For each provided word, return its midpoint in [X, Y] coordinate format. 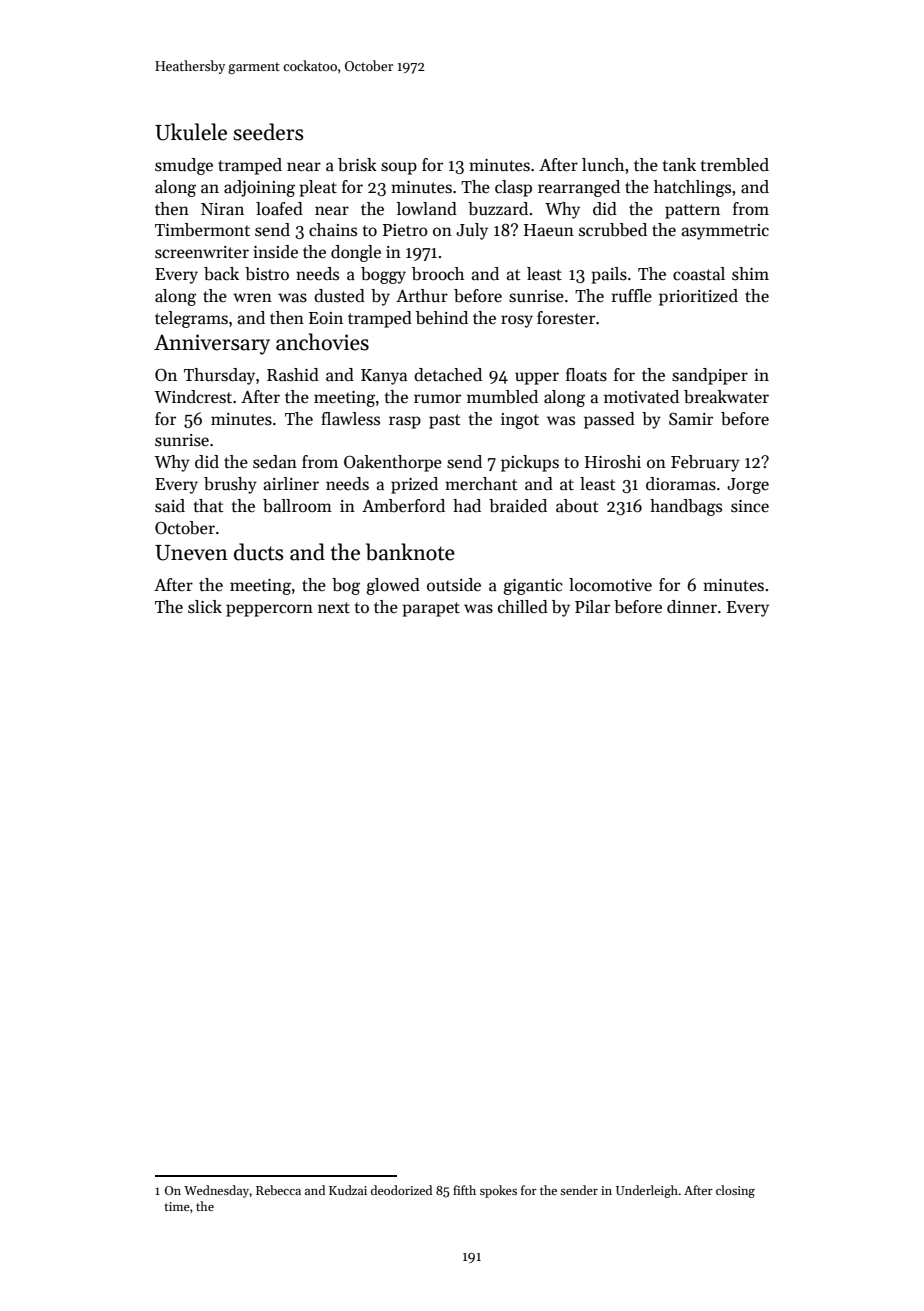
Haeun [549, 230]
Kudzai [348, 1190]
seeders [268, 132]
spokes [498, 1191]
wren [252, 298]
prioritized [698, 297]
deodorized [401, 1190]
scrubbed [613, 230]
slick [205, 607]
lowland [427, 209]
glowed [393, 586]
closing [735, 1191]
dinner [692, 606]
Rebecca [278, 1190]
